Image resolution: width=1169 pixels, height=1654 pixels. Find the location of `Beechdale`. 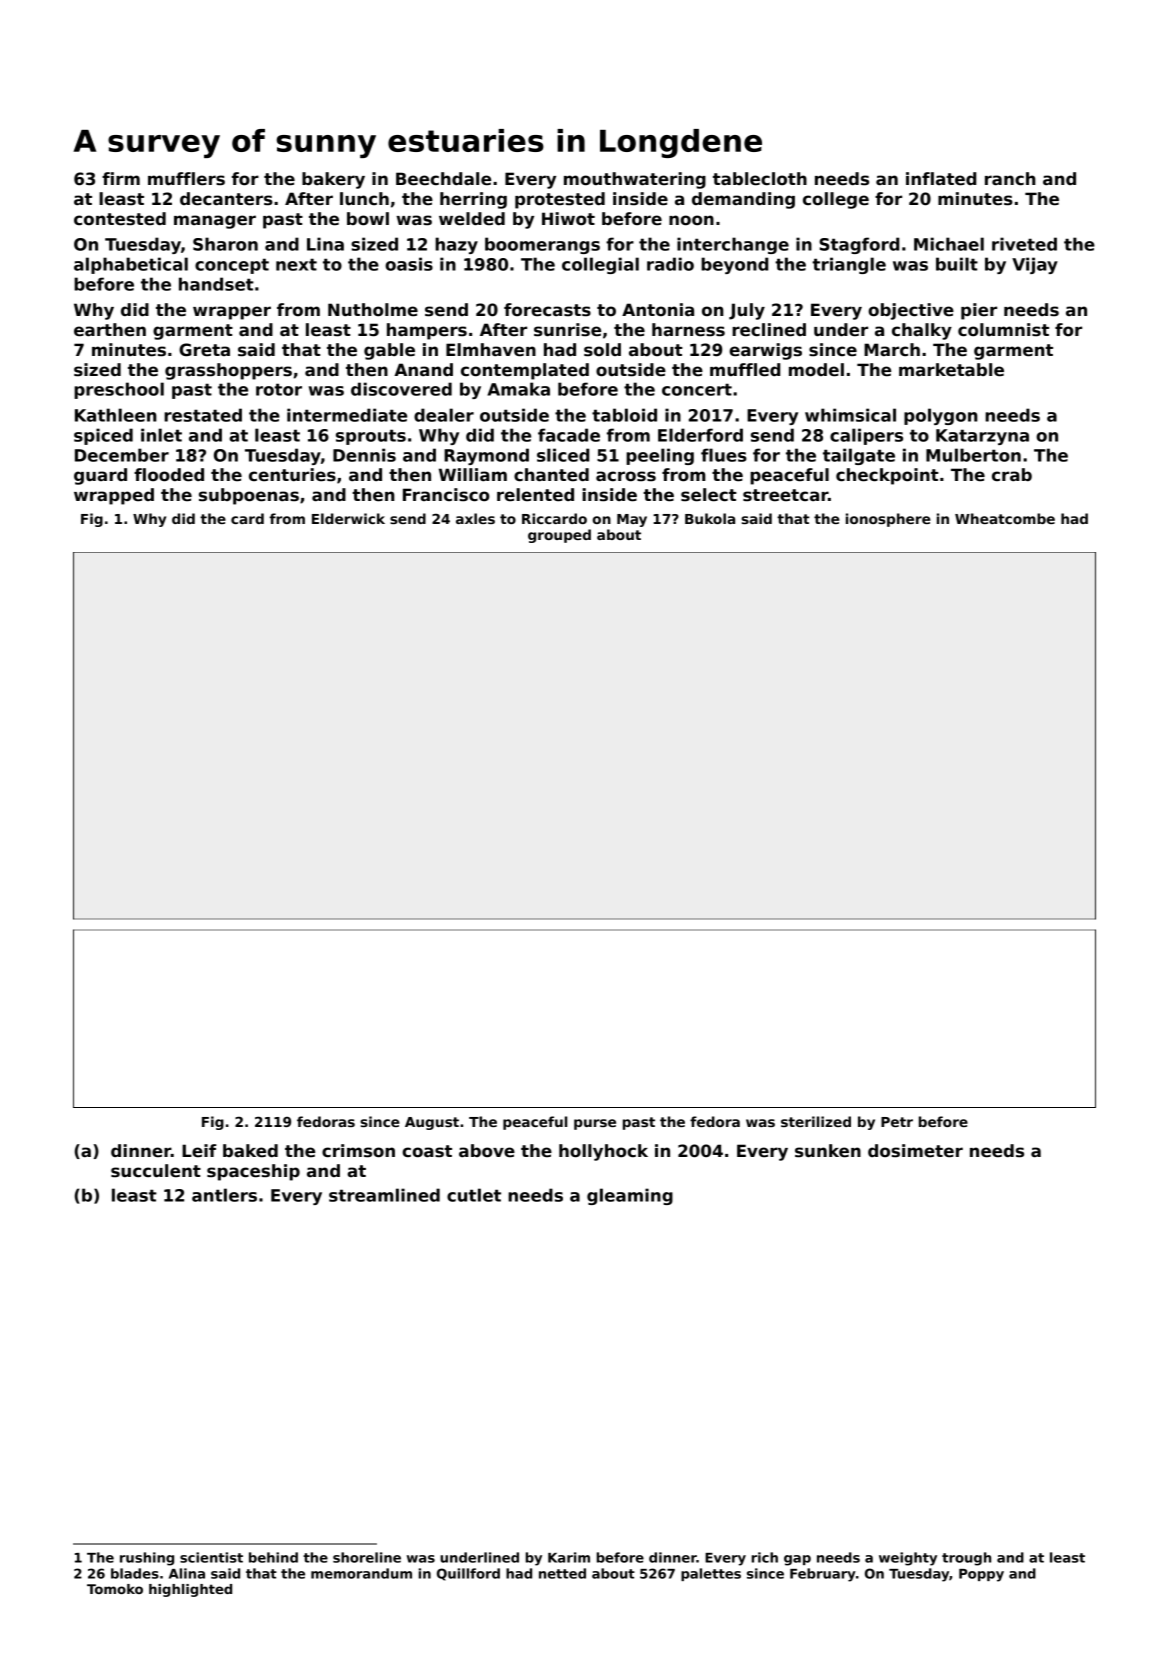

Beechdale is located at coordinates (443, 179).
